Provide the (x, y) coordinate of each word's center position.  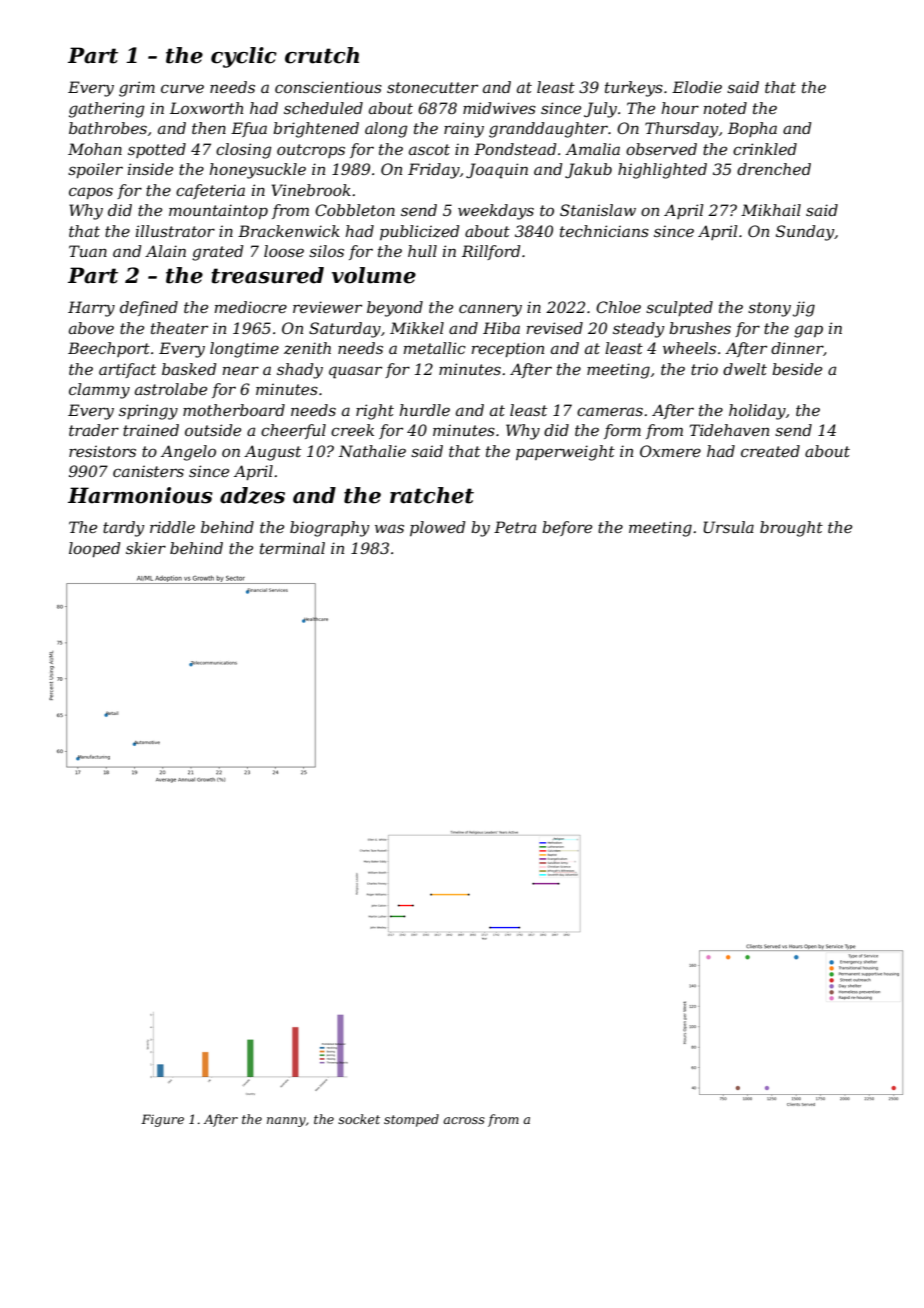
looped (95, 549)
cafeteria (210, 191)
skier (146, 548)
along (386, 130)
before (567, 528)
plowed (438, 528)
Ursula (728, 527)
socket (359, 1119)
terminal (292, 548)
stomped (411, 1120)
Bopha (752, 129)
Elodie (697, 87)
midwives (499, 108)
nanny (286, 1122)
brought (791, 529)
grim (137, 89)
